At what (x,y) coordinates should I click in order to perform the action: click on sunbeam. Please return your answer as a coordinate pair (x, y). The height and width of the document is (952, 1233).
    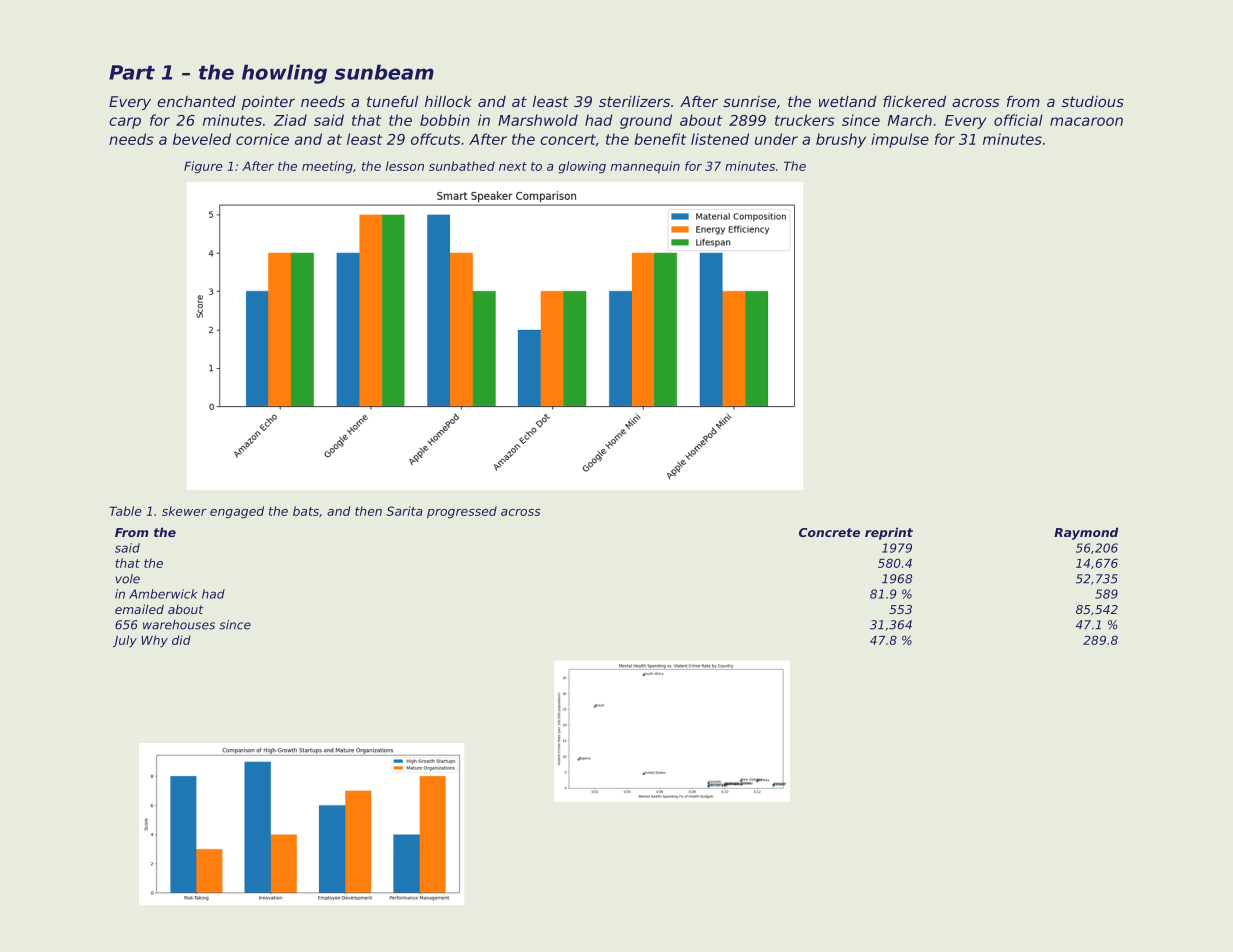
    Looking at the image, I should click on (384, 72).
